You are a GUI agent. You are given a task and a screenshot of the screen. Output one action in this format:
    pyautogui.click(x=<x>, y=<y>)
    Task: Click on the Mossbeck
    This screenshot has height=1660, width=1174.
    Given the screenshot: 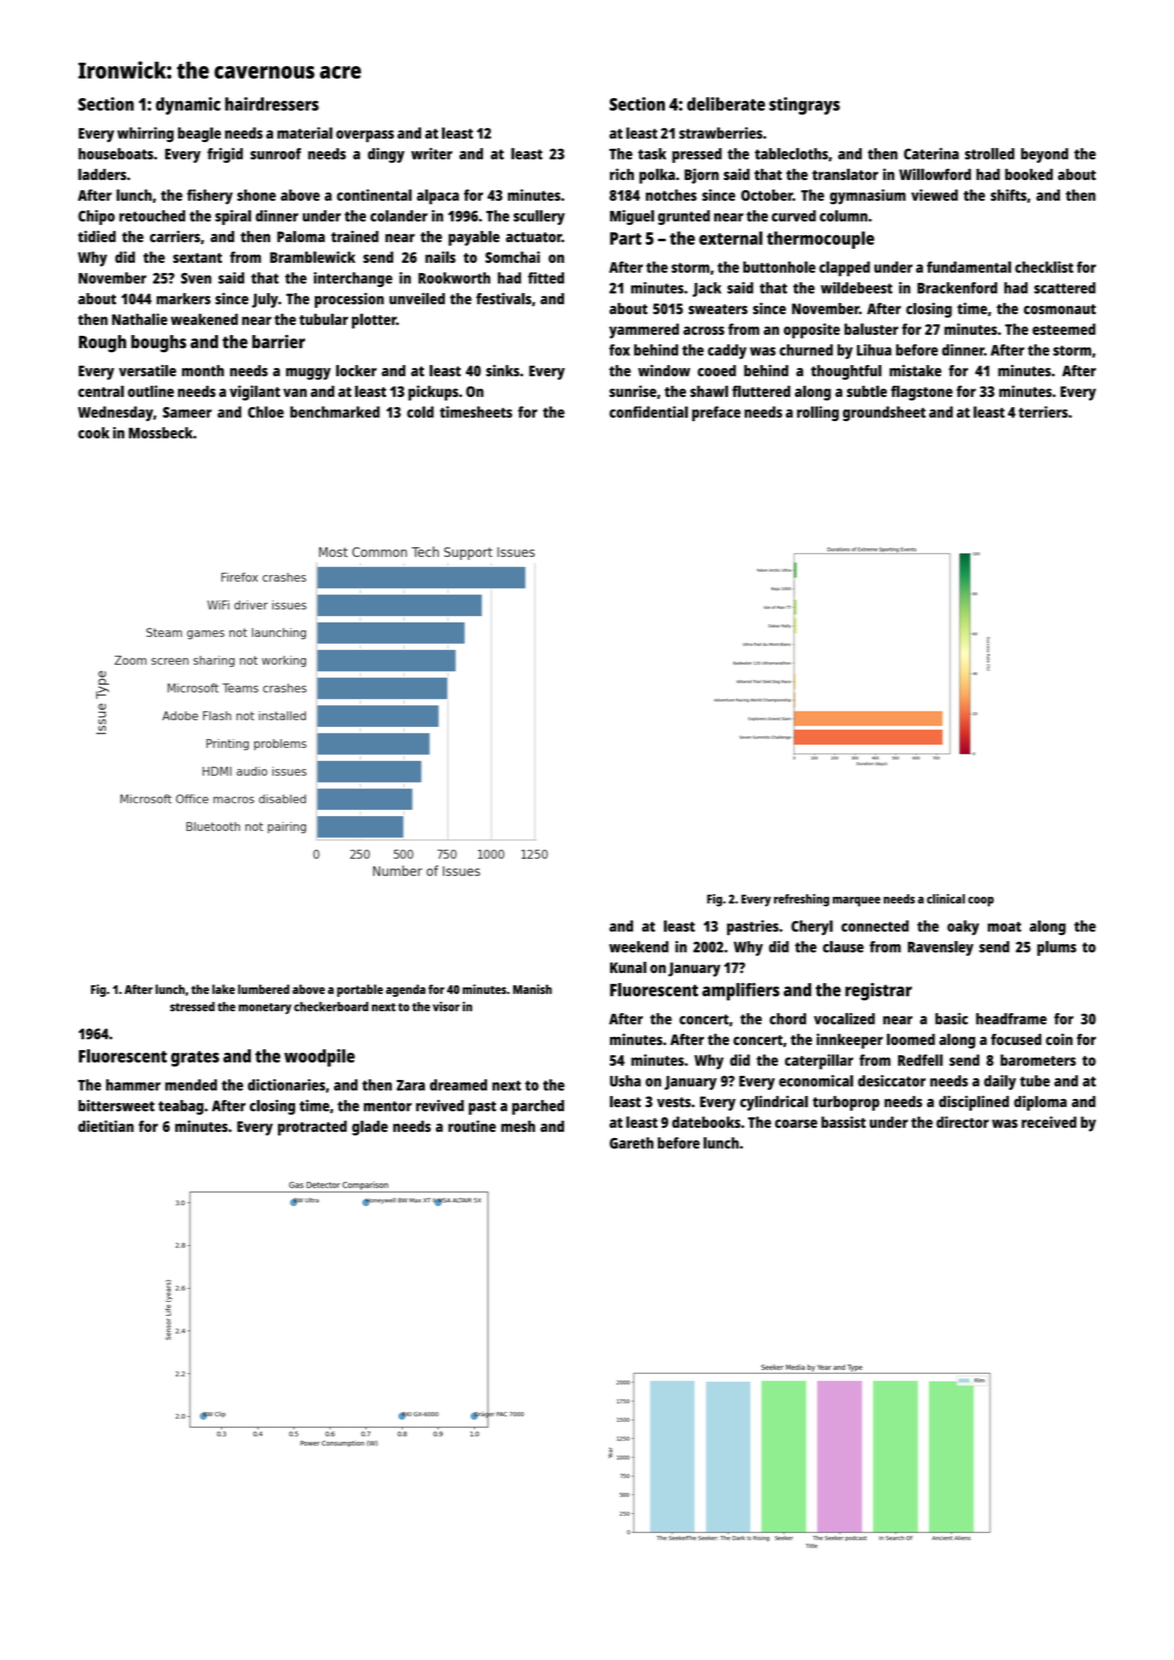 What is the action you would take?
    pyautogui.click(x=161, y=433)
